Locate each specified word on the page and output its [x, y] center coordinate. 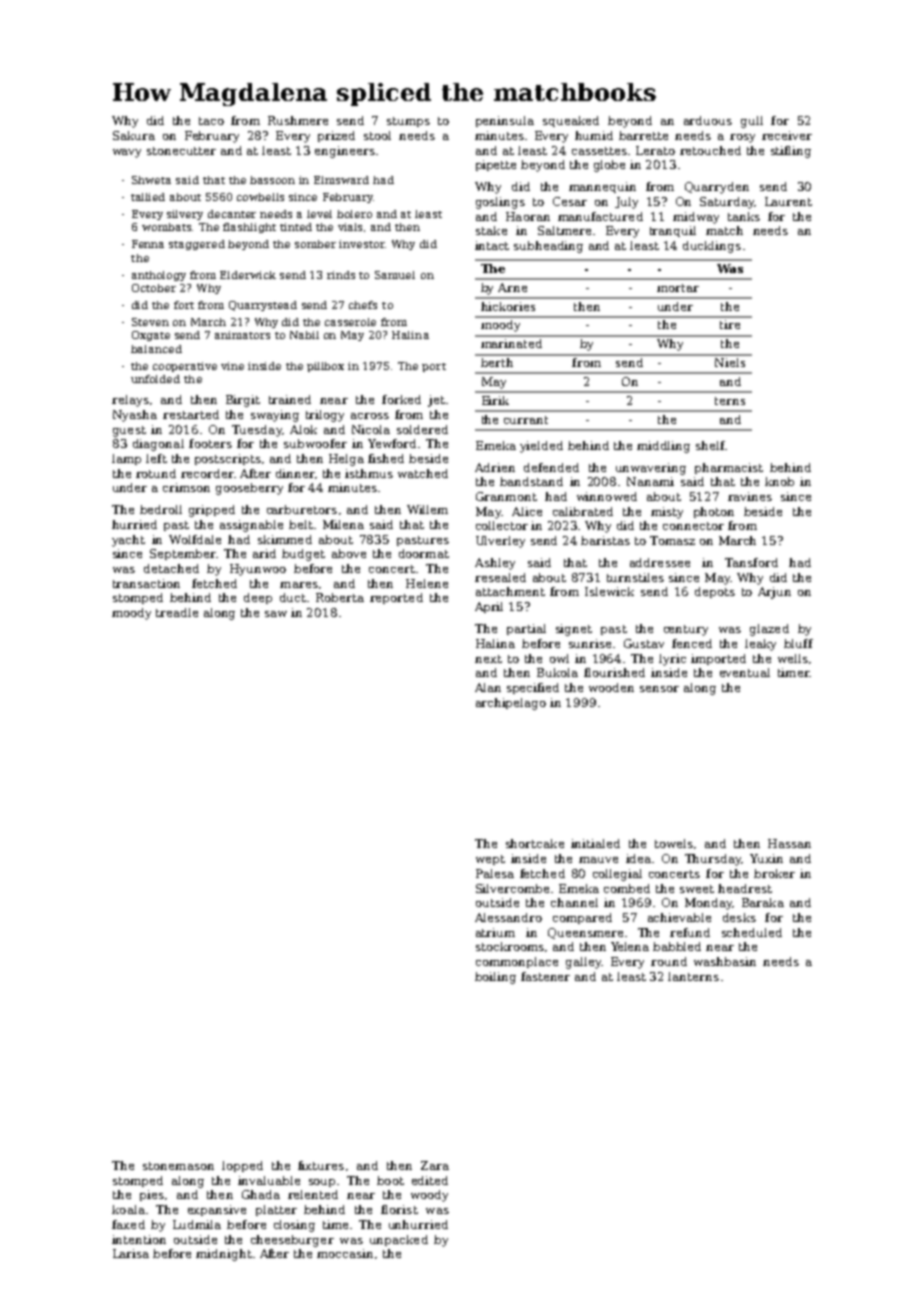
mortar [678, 288]
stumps [408, 122]
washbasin [725, 961]
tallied [148, 197]
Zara [435, 1165]
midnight [224, 1255]
